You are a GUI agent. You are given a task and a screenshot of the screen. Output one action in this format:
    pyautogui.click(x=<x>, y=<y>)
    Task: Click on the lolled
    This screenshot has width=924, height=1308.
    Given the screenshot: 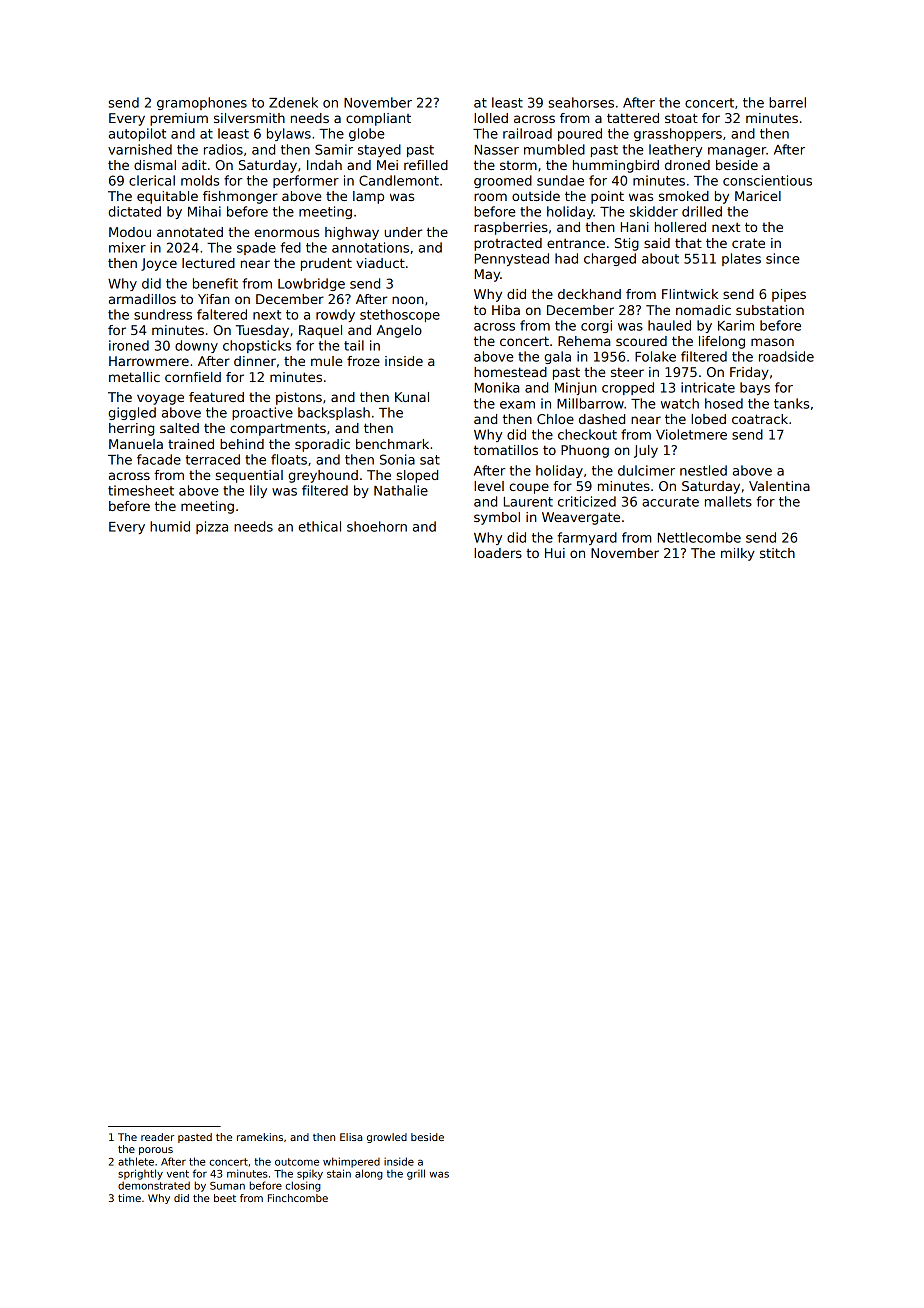 What is the action you would take?
    pyautogui.click(x=491, y=118)
